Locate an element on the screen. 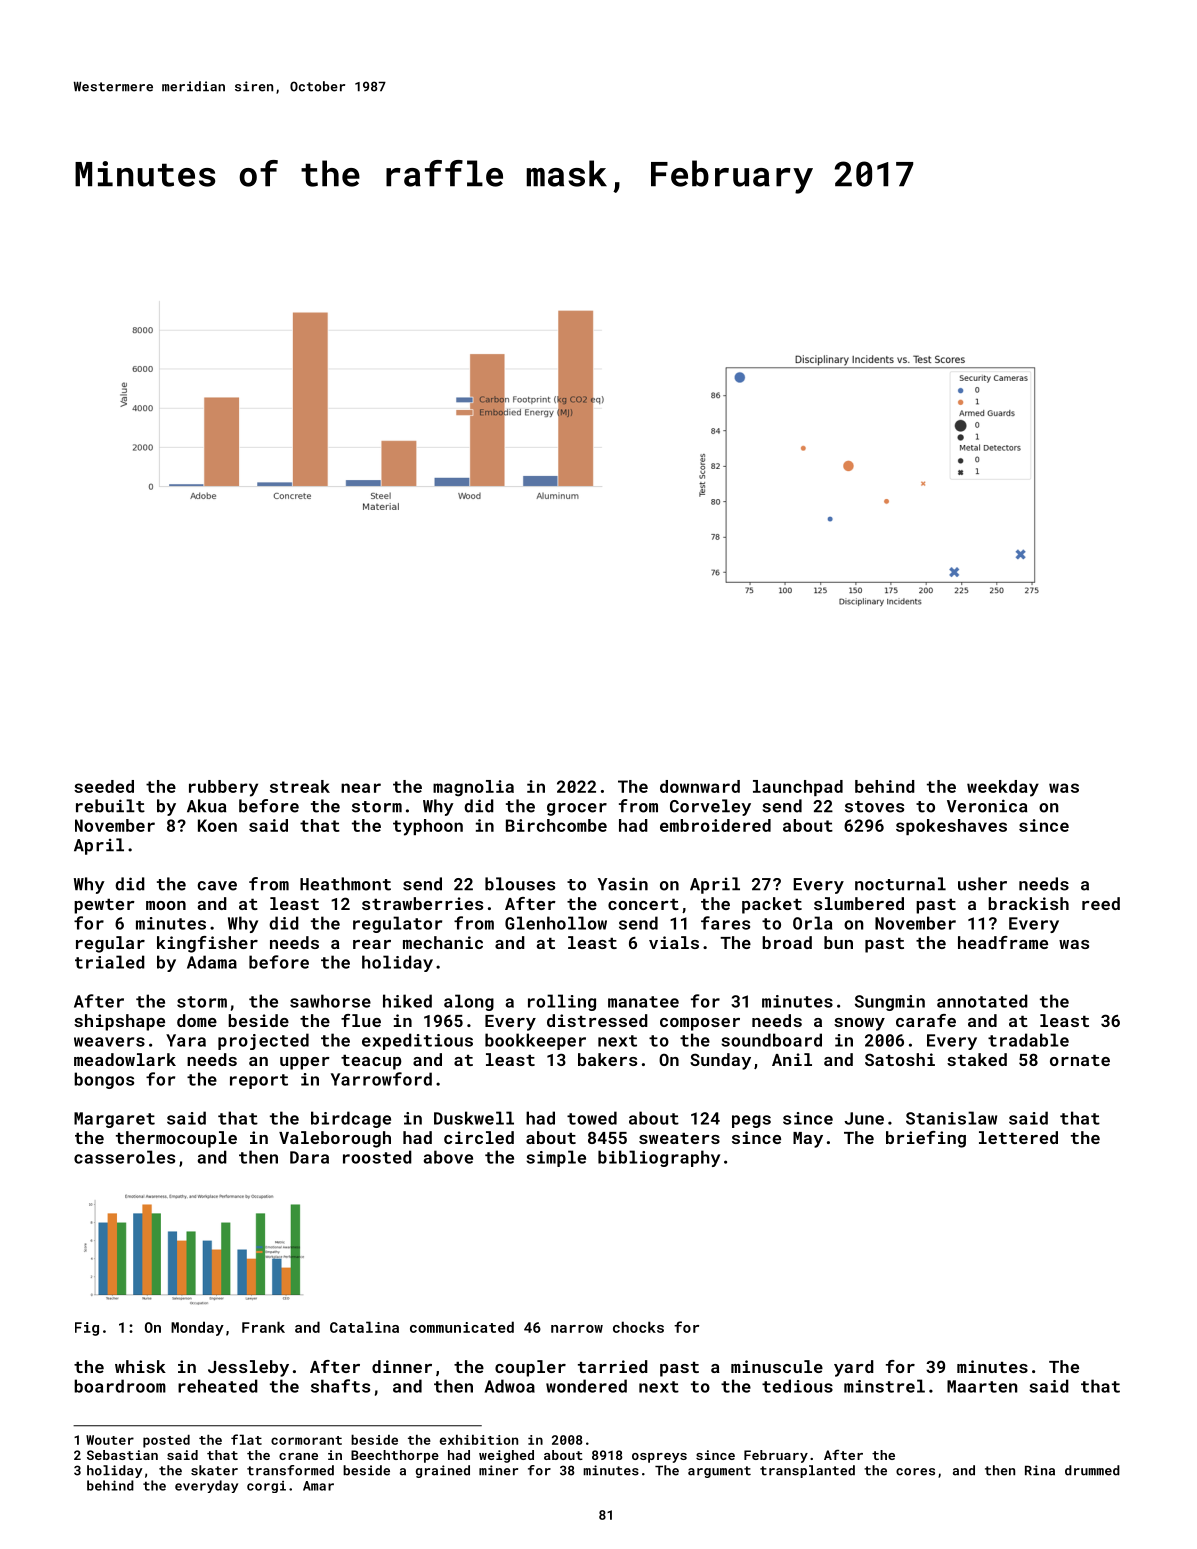 This screenshot has width=1197, height=1549. skater is located at coordinates (214, 1470).
